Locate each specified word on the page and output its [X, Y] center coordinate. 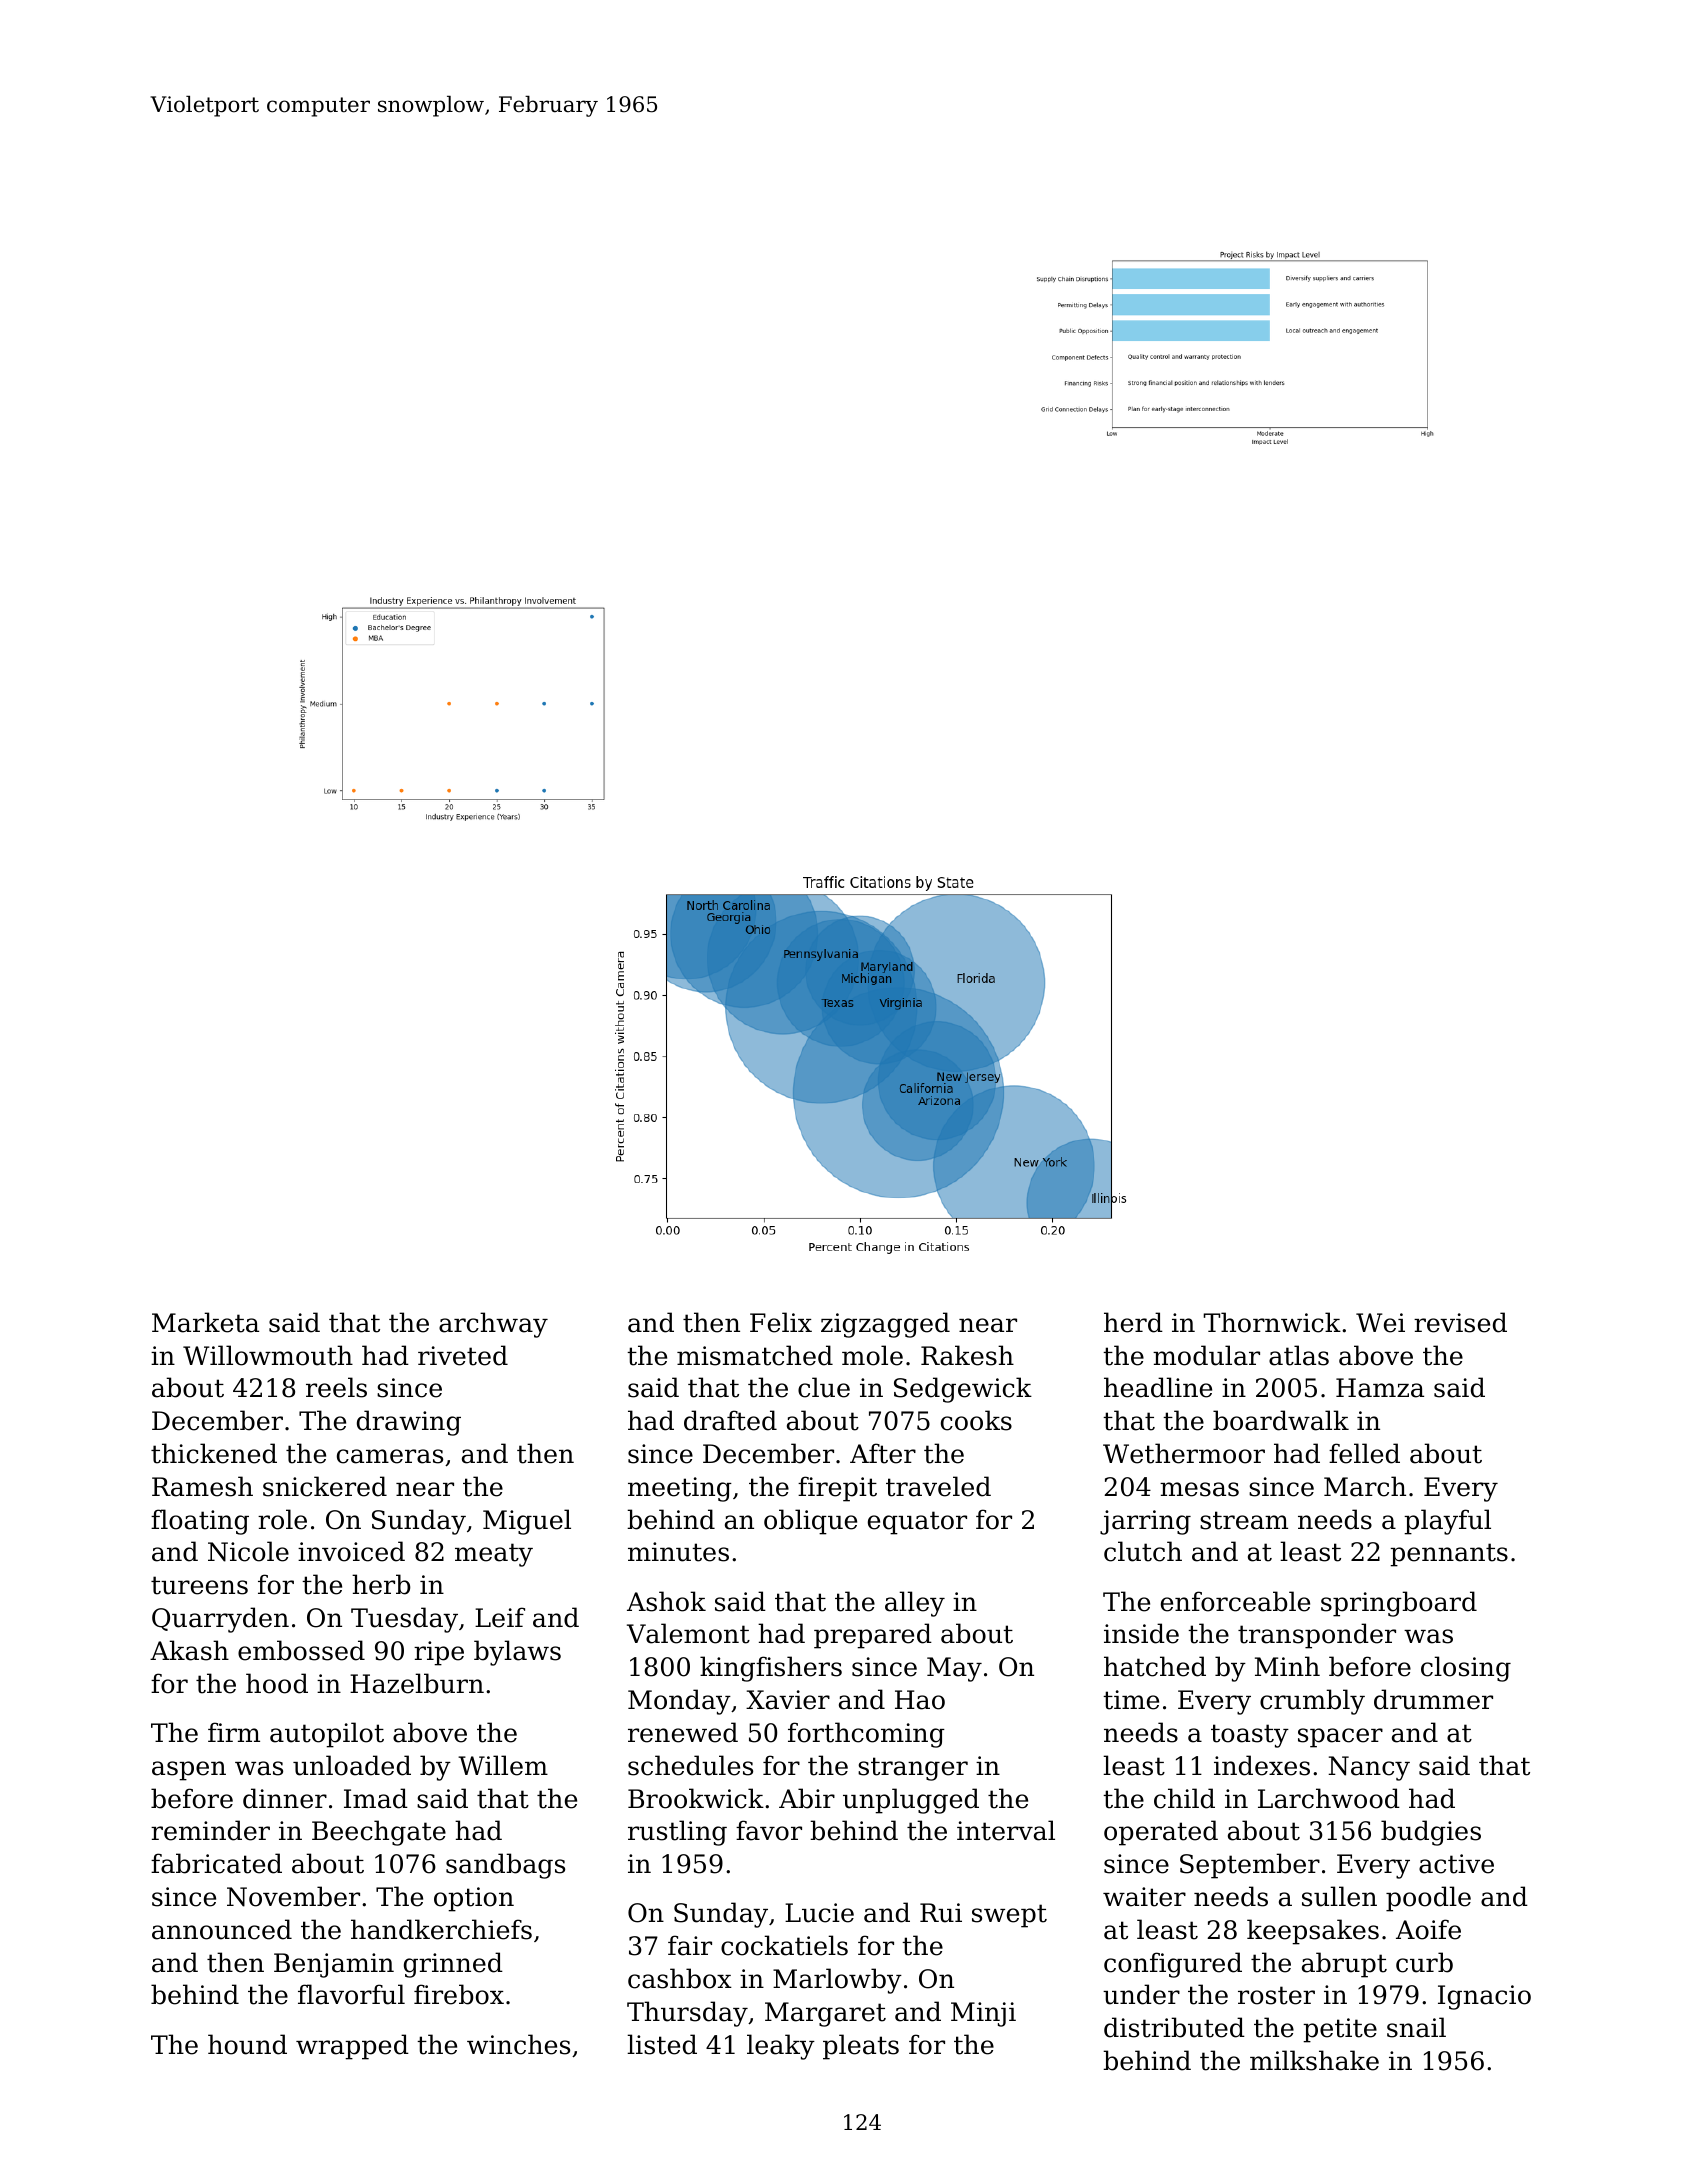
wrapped [352, 2047]
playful [1447, 1522]
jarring [1145, 1522]
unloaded [352, 1765]
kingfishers [771, 1669]
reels [336, 1387]
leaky [781, 2047]
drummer [1433, 1699]
